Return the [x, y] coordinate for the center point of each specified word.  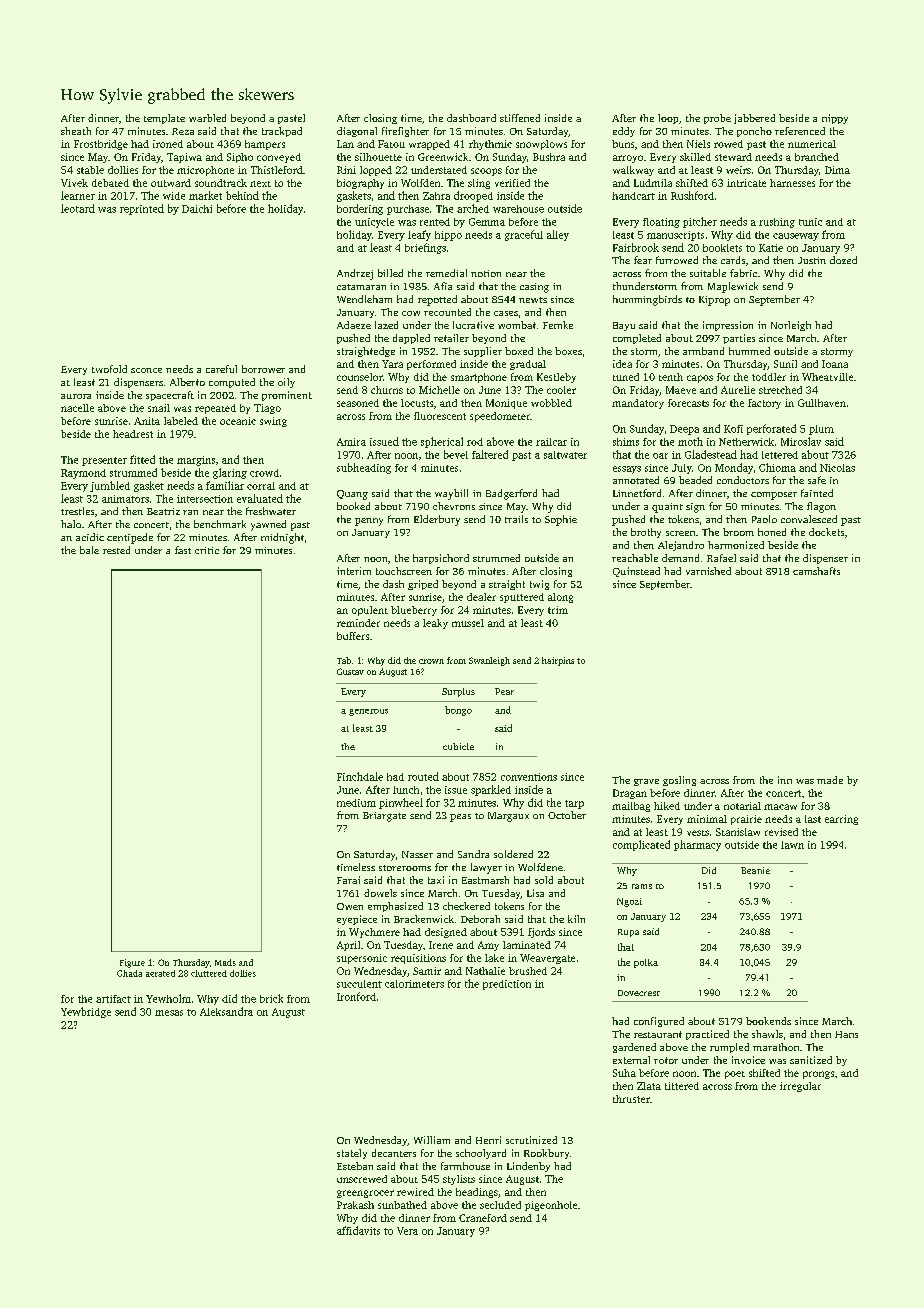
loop [668, 119]
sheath [76, 131]
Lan [345, 144]
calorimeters [414, 984]
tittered [682, 1086]
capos [700, 379]
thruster [631, 1099]
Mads [225, 962]
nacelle [77, 408]
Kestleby [556, 378]
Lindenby [528, 1167]
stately [352, 1154]
